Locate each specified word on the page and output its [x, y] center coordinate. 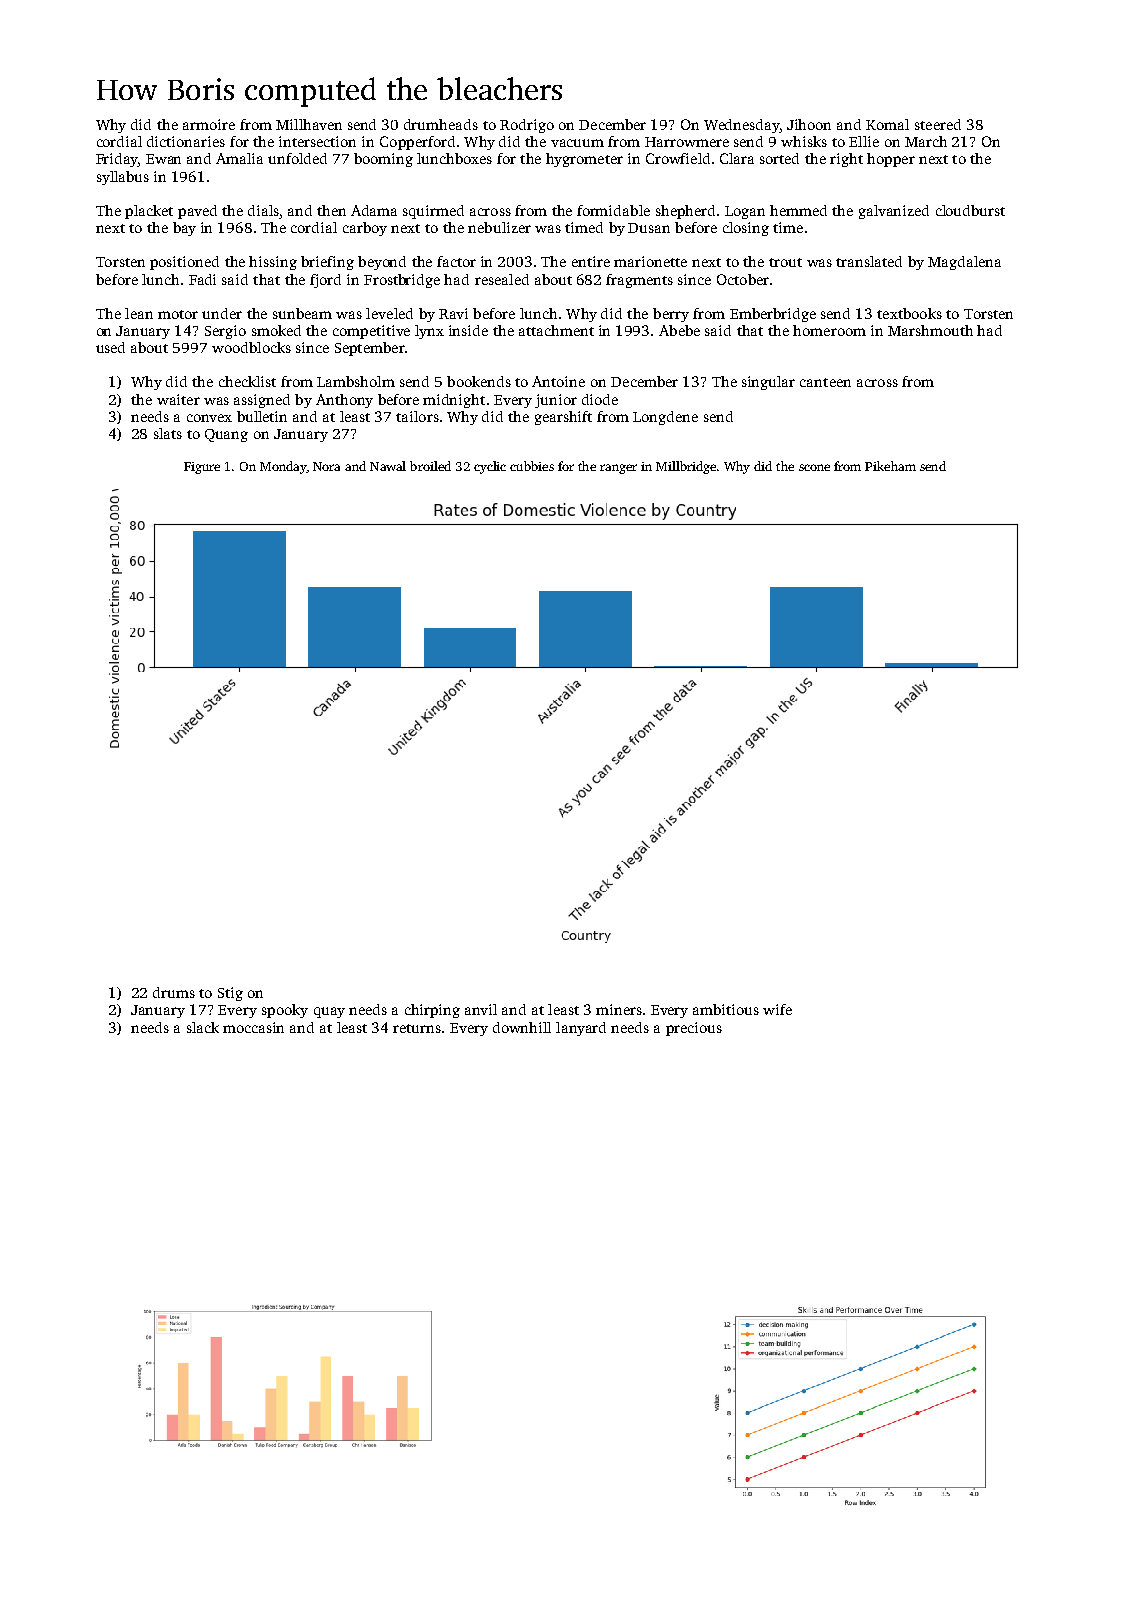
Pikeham [890, 466]
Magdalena [964, 263]
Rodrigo [527, 126]
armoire [209, 124]
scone [814, 467]
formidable [613, 210]
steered [938, 124]
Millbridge [686, 467]
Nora [326, 466]
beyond [382, 263]
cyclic [490, 467]
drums [174, 992]
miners [619, 1009]
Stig [230, 994]
